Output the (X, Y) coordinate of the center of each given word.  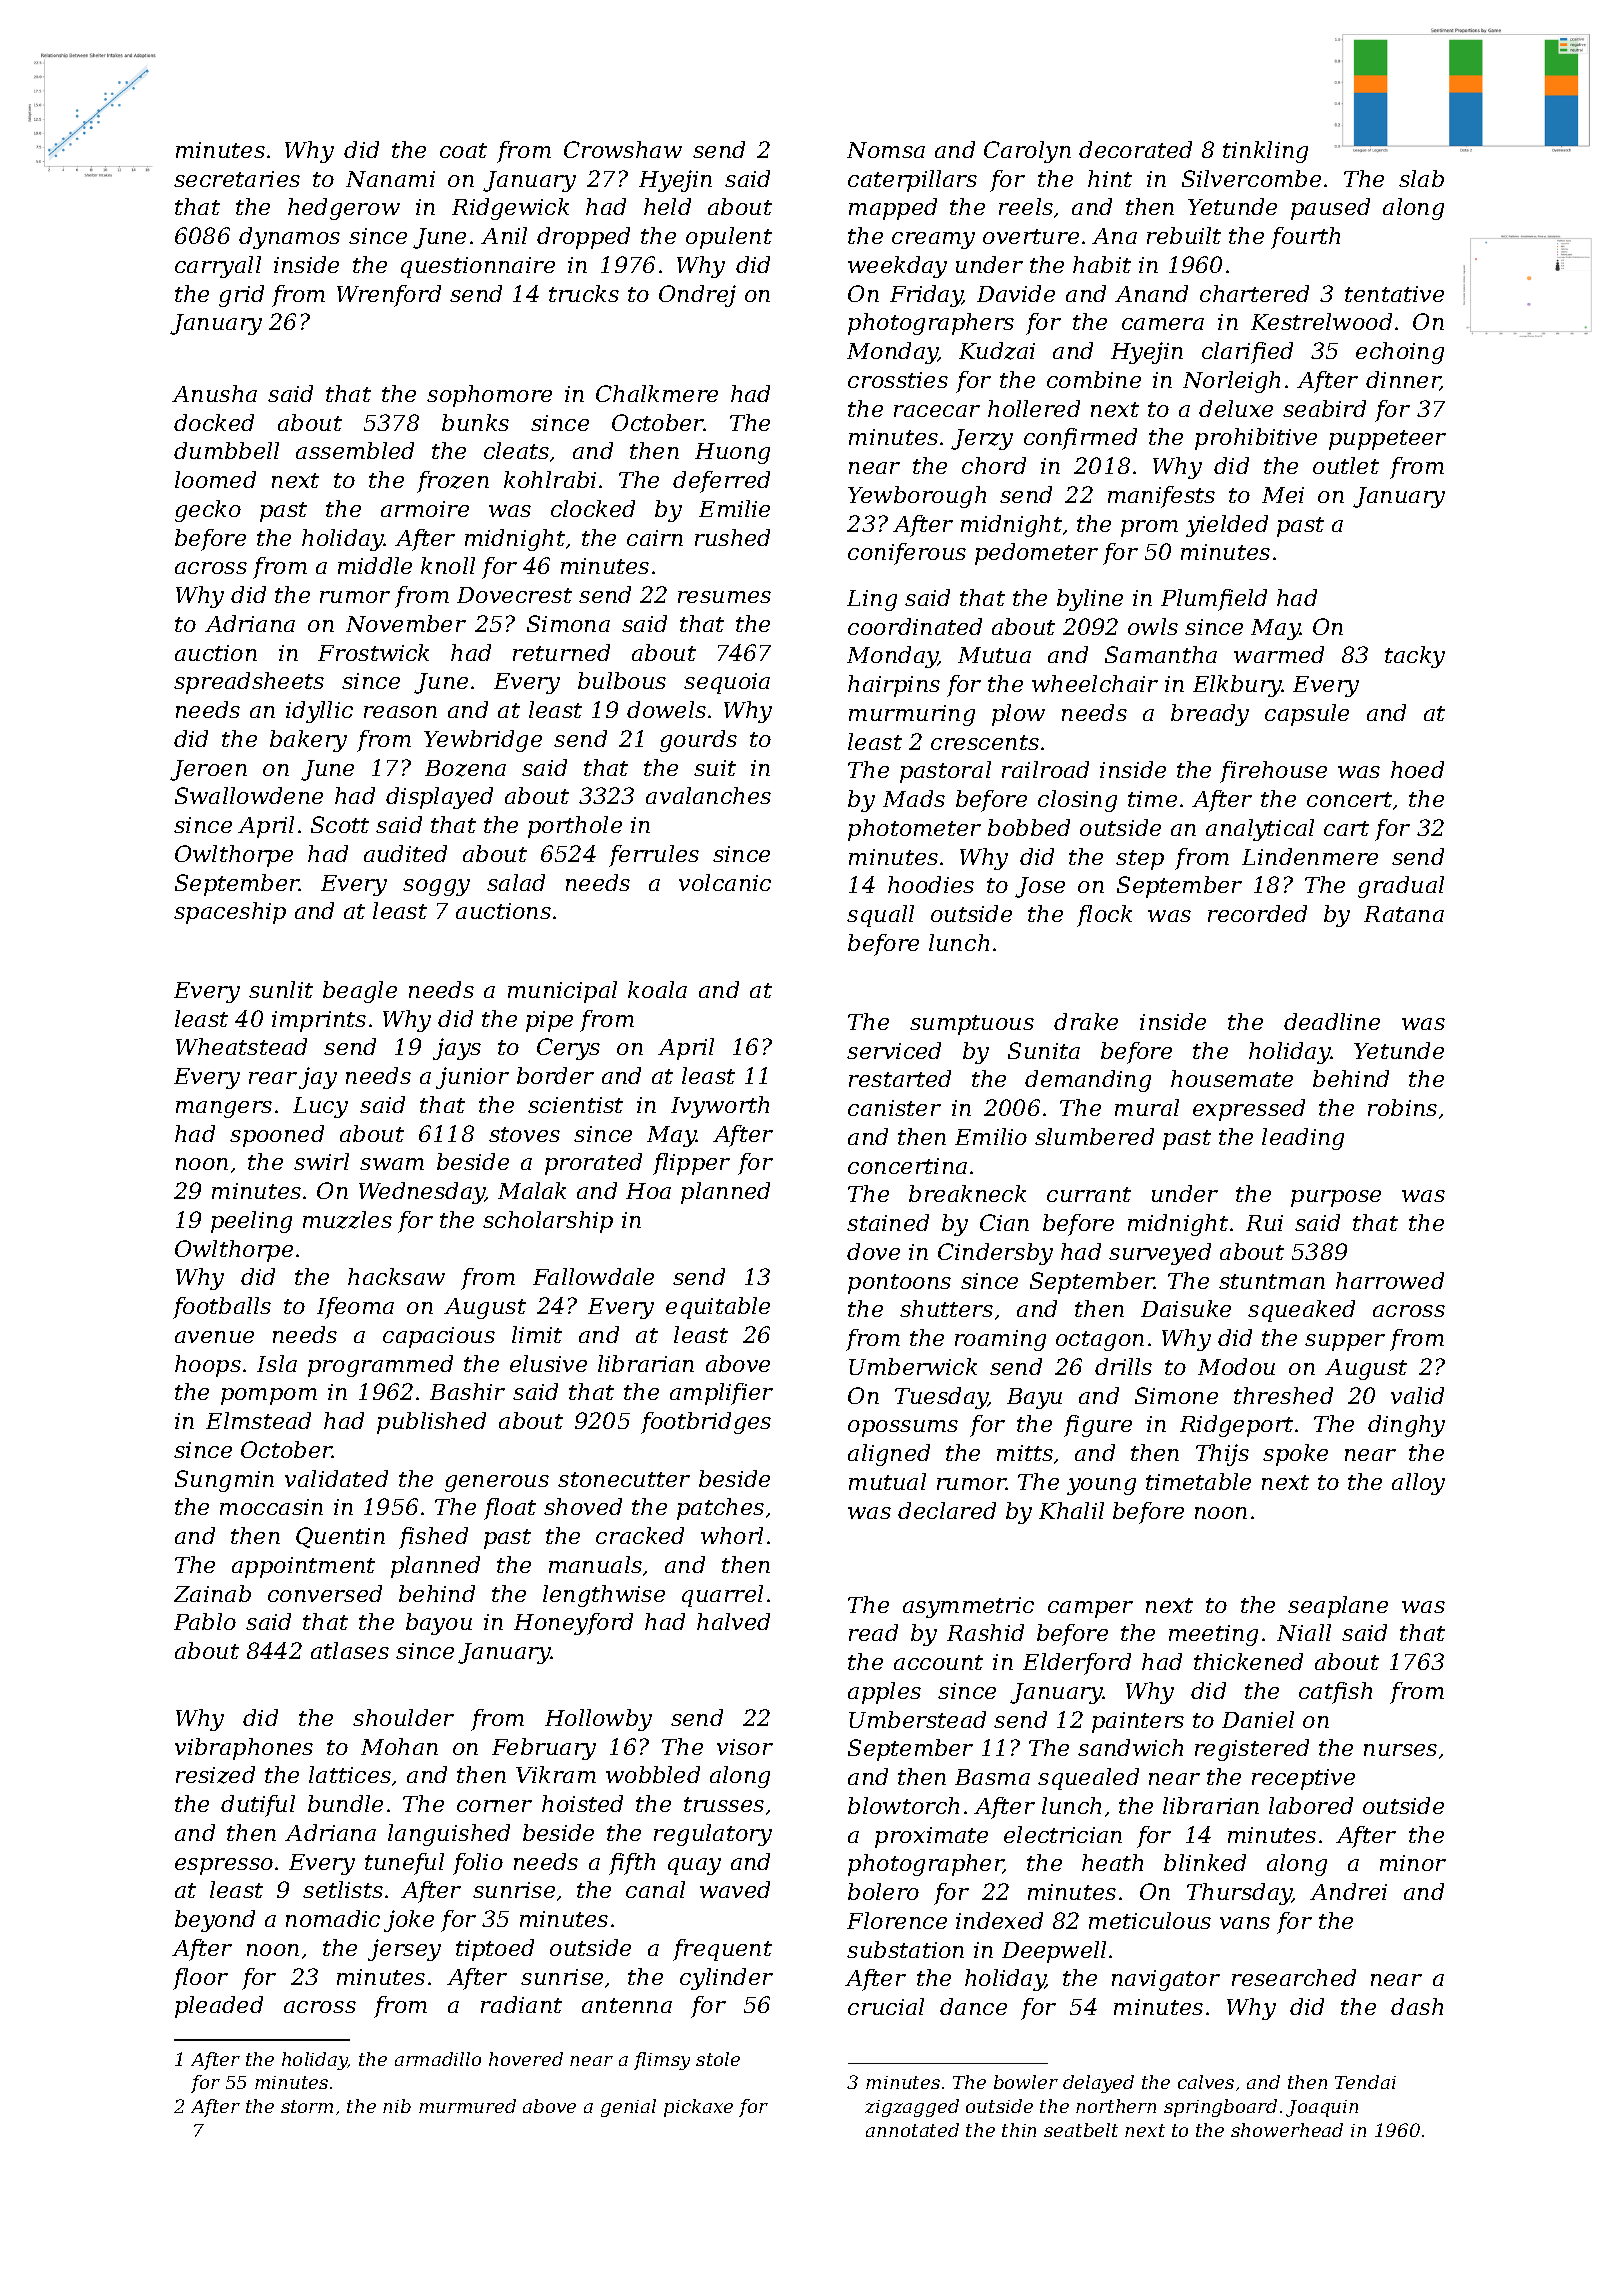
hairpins (894, 686)
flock (1104, 916)
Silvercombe (1251, 178)
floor (200, 1979)
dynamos (289, 238)
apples (884, 1693)
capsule (1307, 715)
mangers (224, 1109)
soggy (436, 887)
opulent (729, 238)
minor (1413, 1863)
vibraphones (244, 1749)
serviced (894, 1050)
